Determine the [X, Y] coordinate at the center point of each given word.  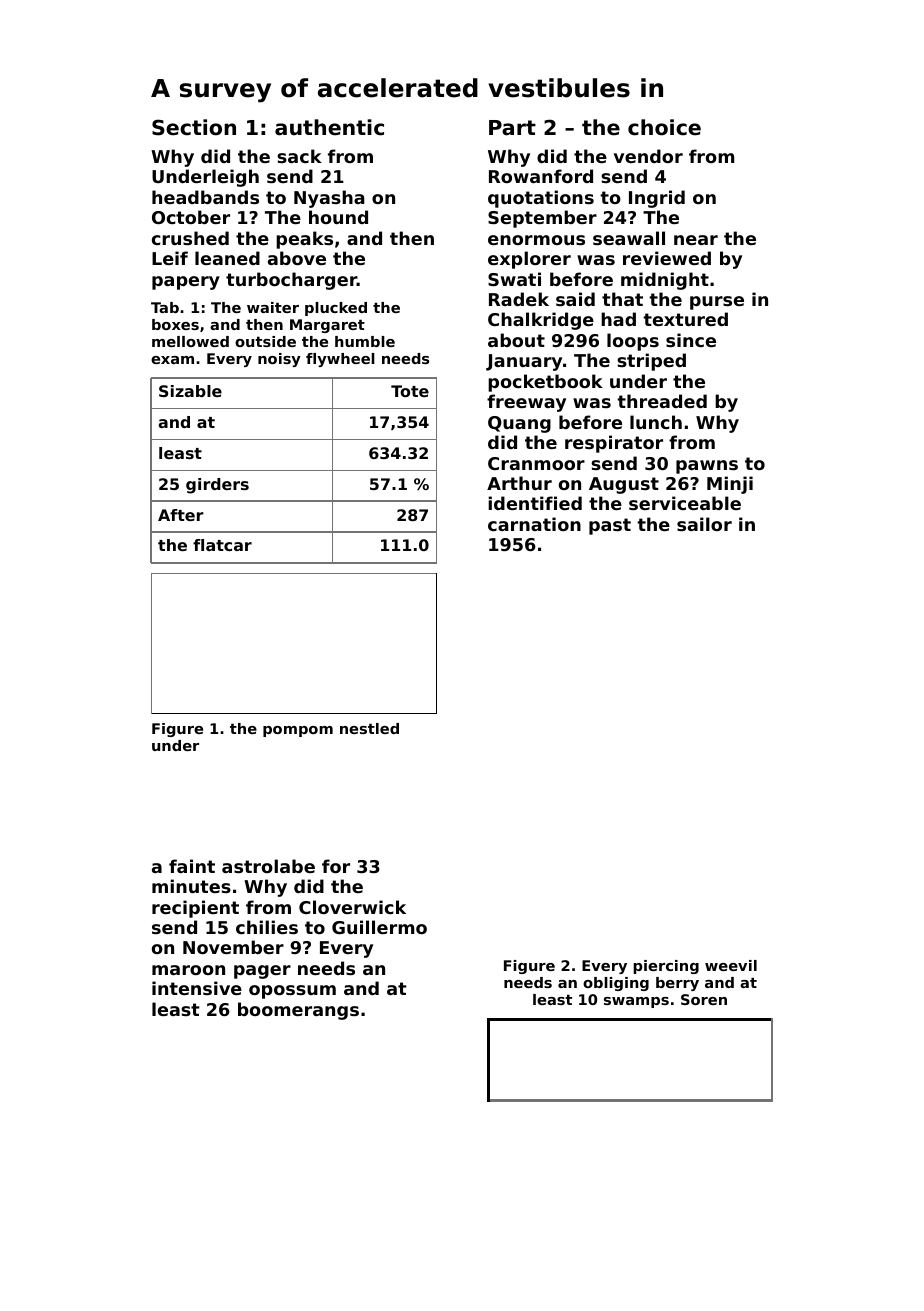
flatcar [222, 545]
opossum [292, 992]
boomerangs [298, 1011]
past [610, 526]
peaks [304, 240]
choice [664, 127]
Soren [704, 999]
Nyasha [329, 199]
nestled [369, 728]
